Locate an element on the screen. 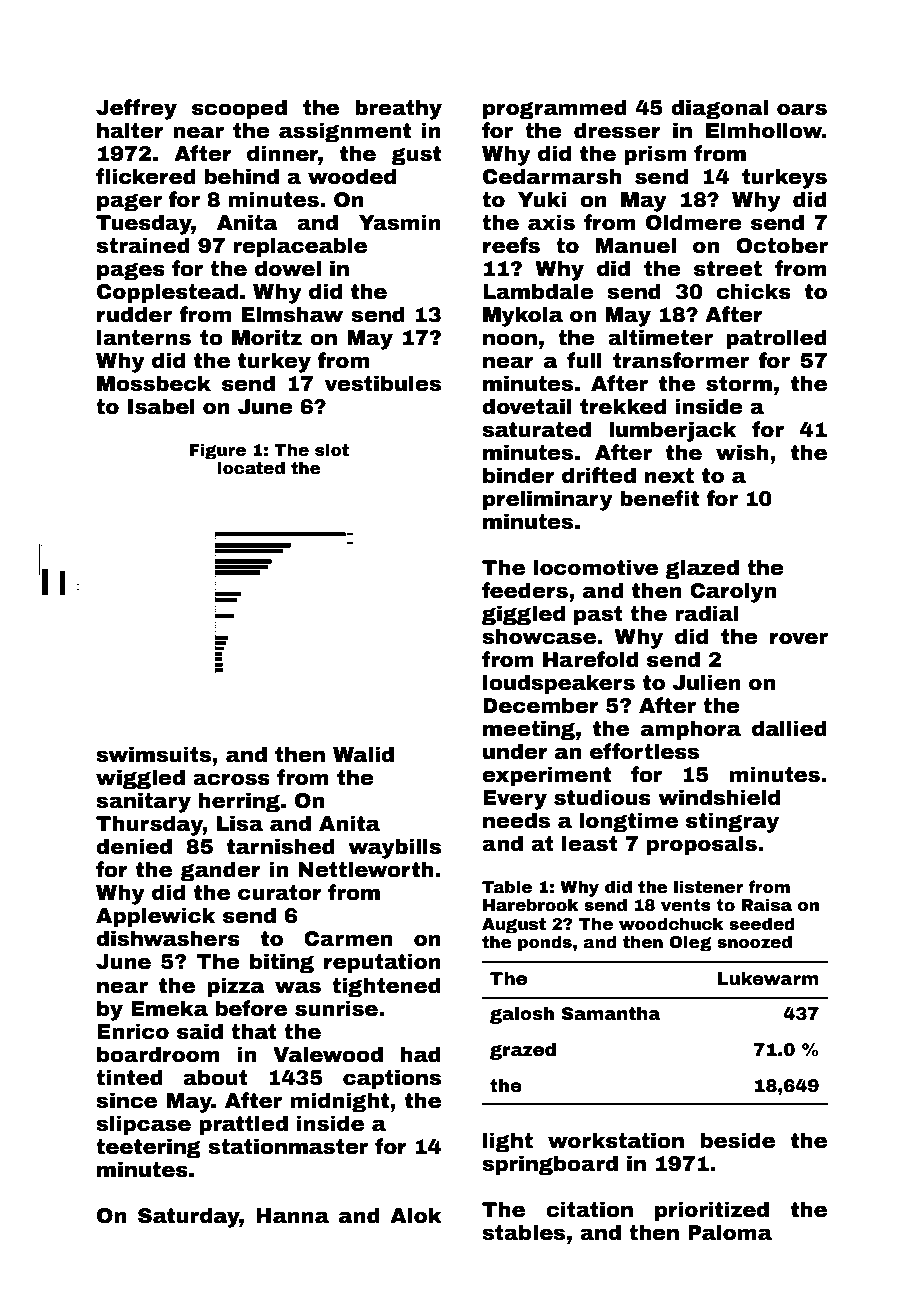 This screenshot has height=1311, width=924. said is located at coordinates (200, 1031).
